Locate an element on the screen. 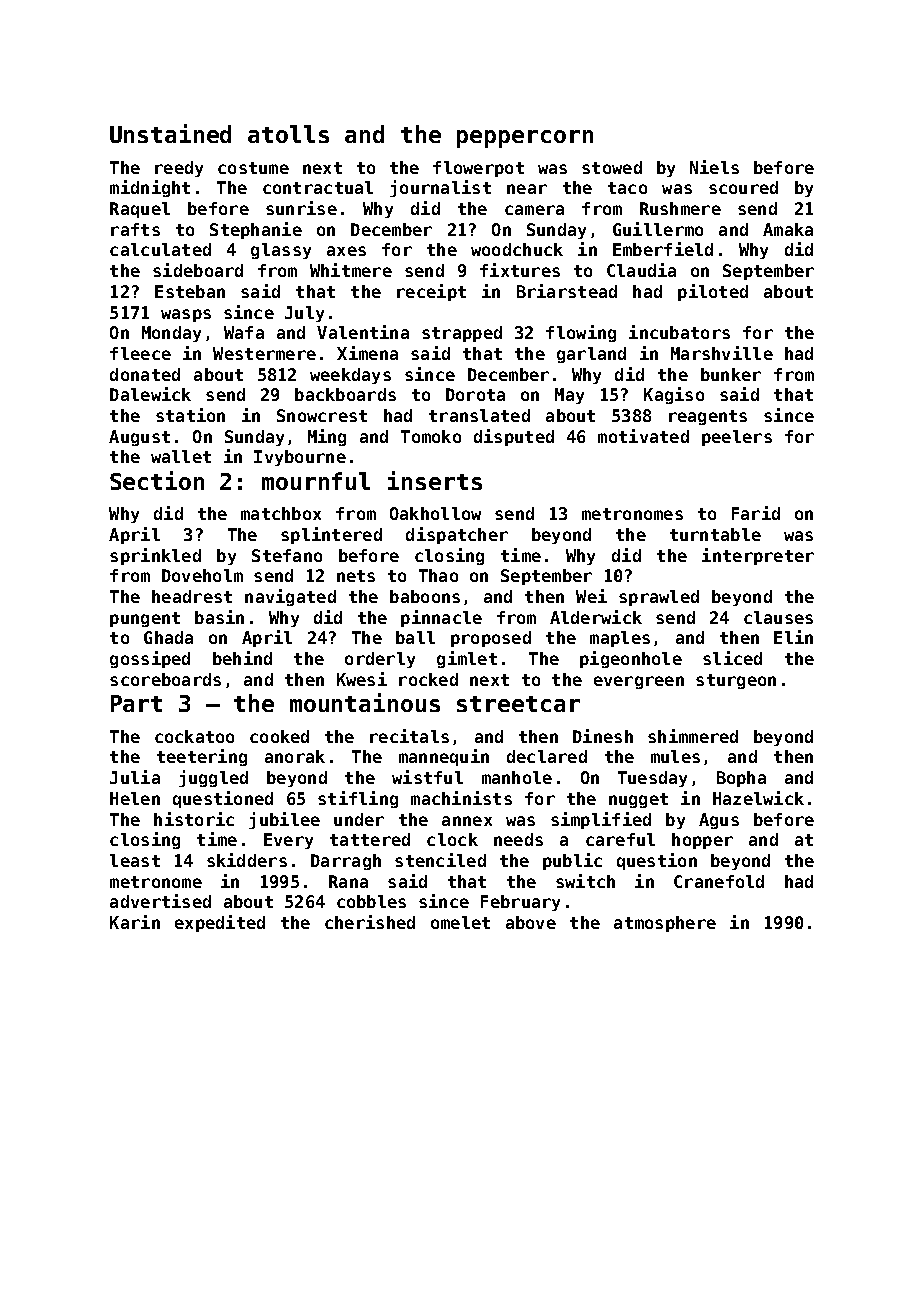  scoured is located at coordinates (743, 187).
